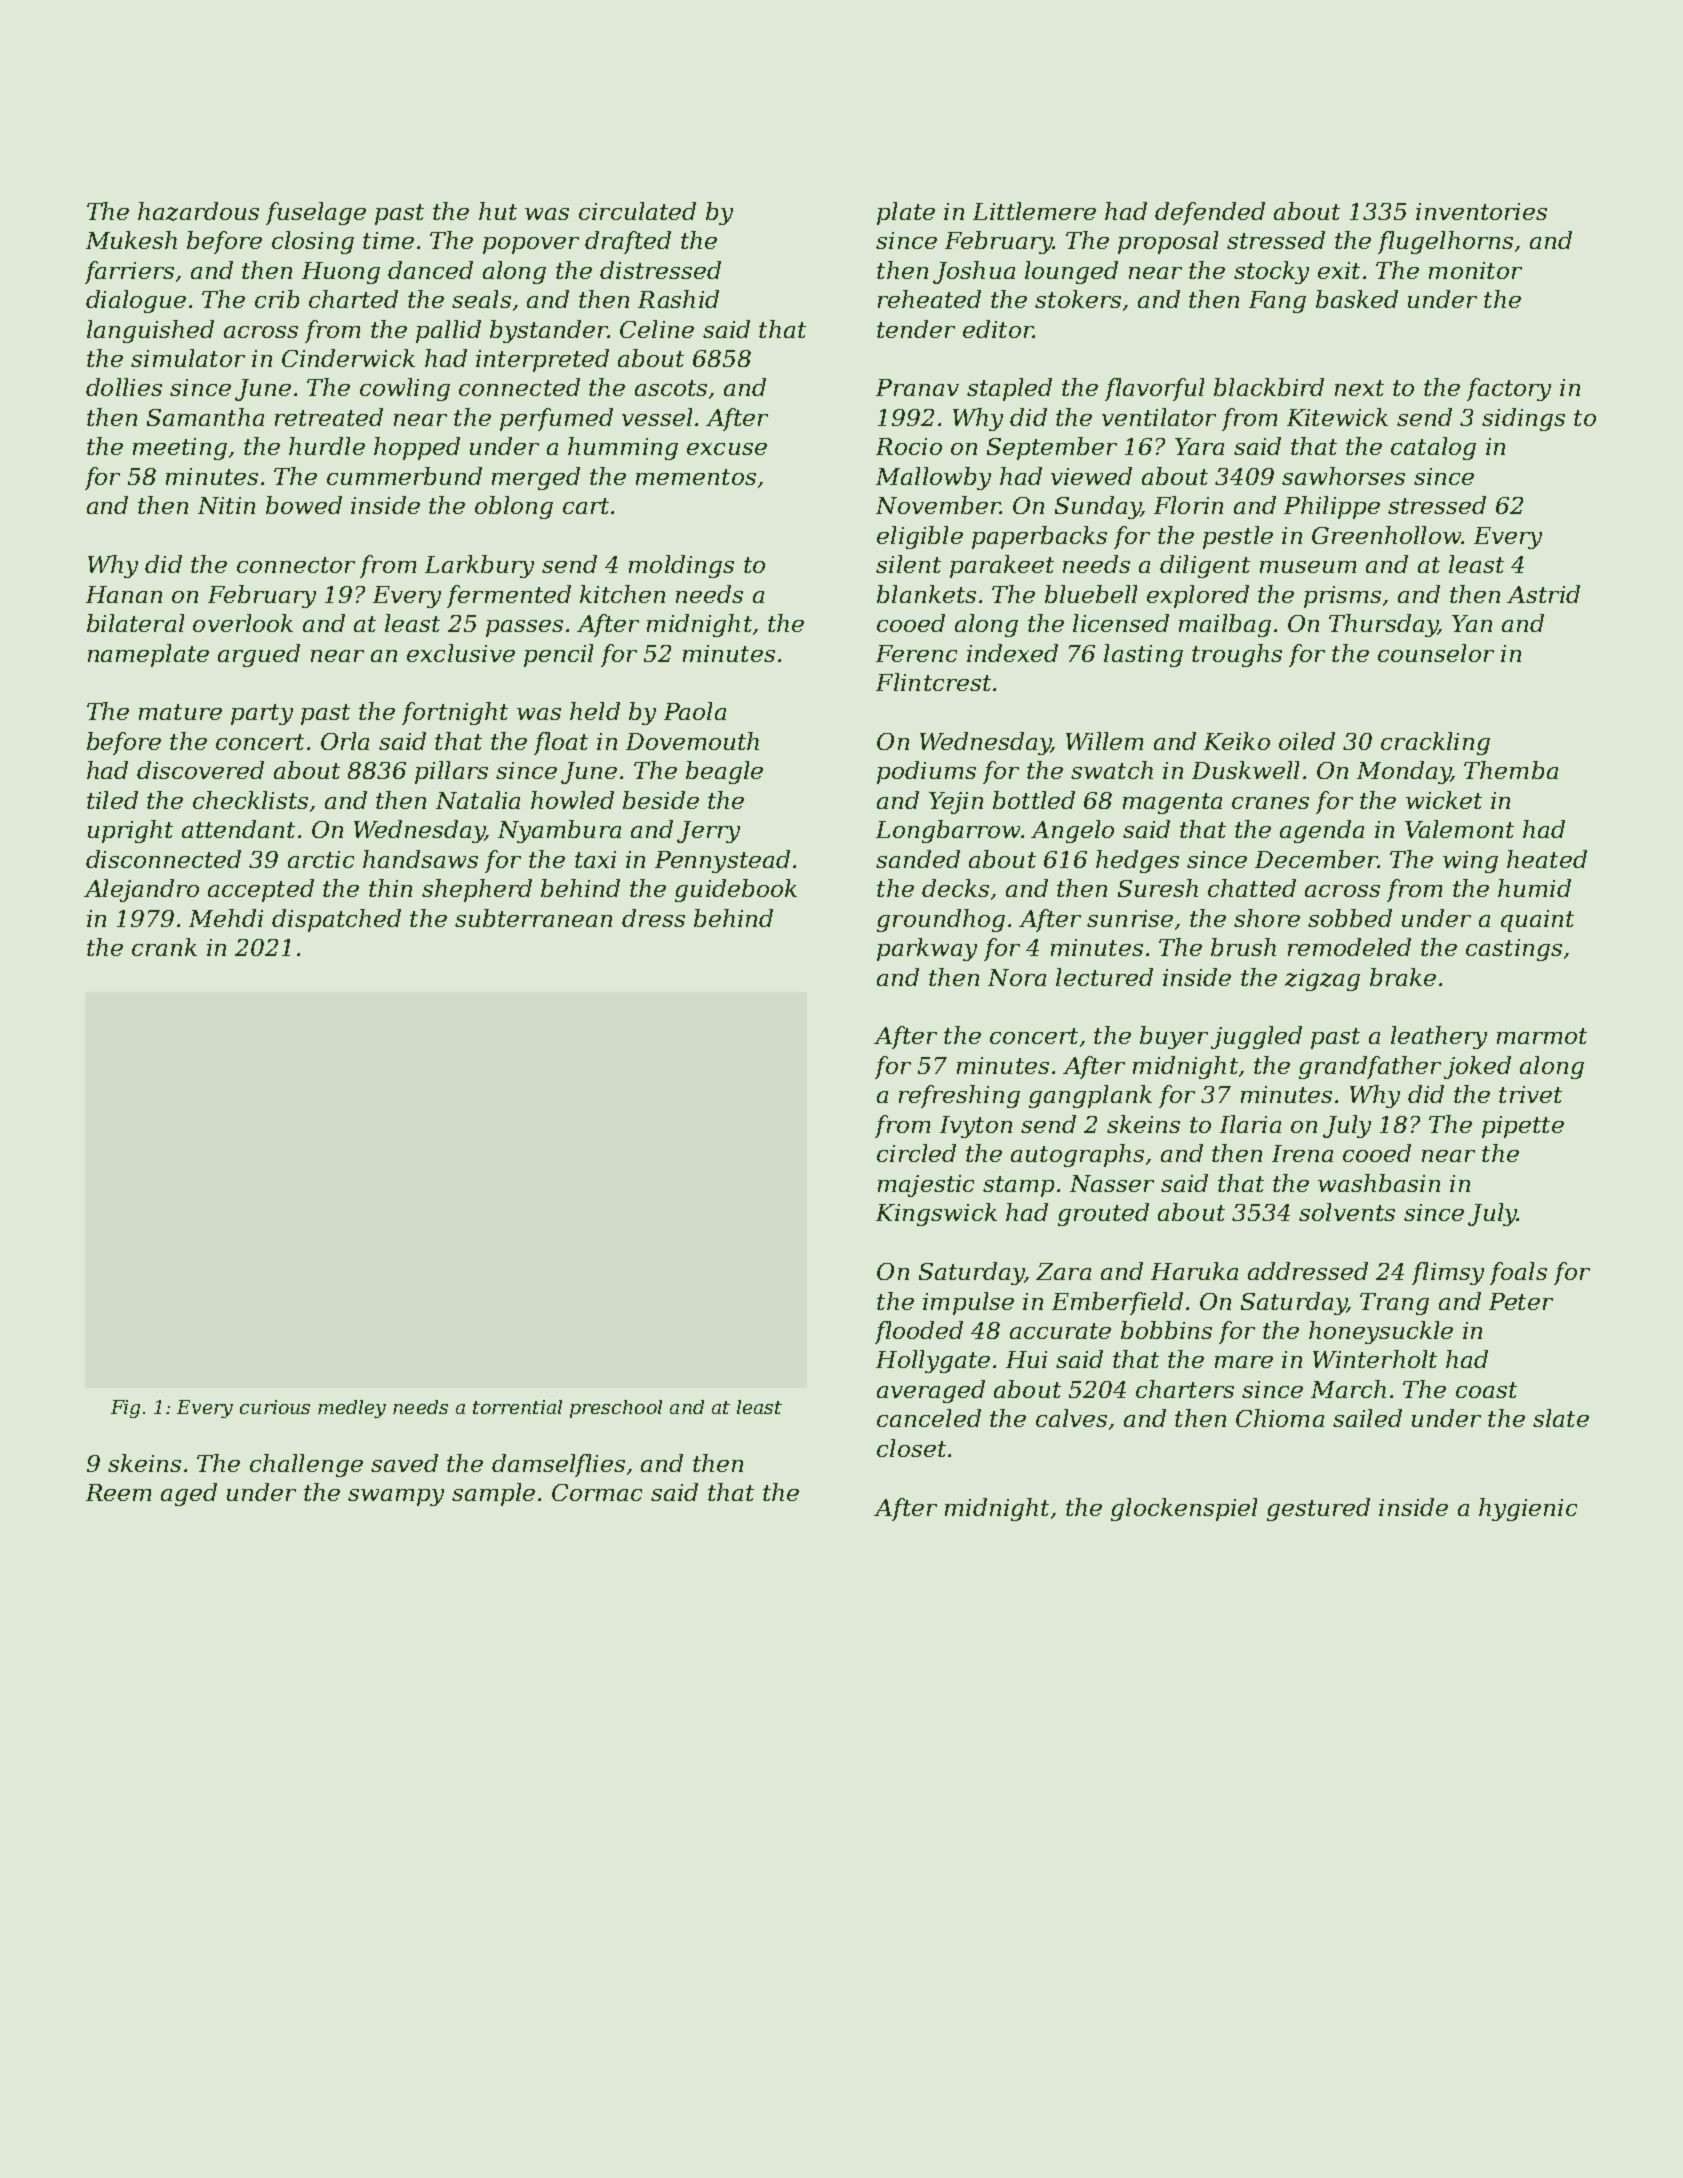 The image size is (1683, 2178). Describe the element at coordinates (1034, 211) in the image. I see `Littlemere` at that location.
